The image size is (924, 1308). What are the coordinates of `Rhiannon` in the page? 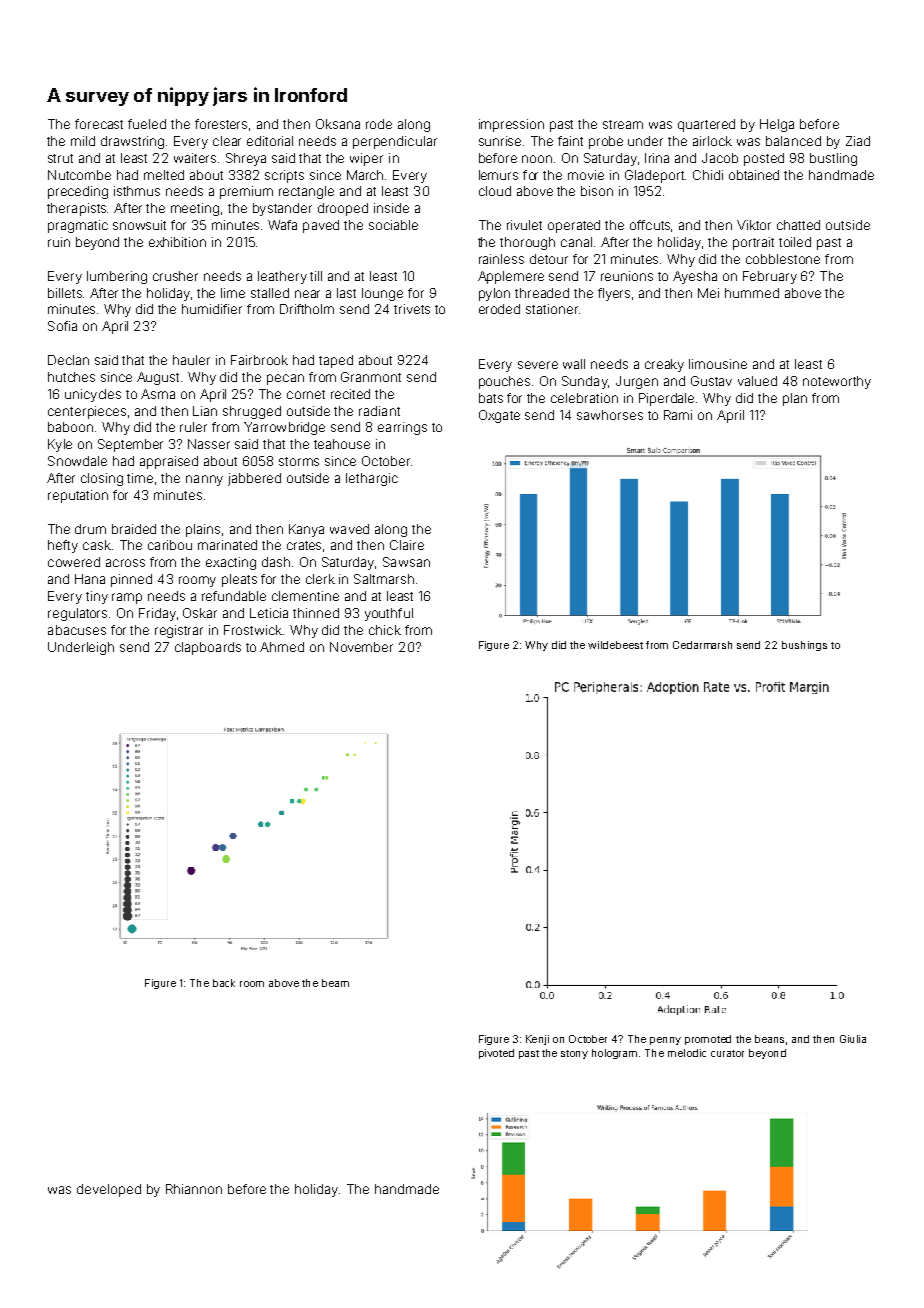 It's located at (194, 1189).
